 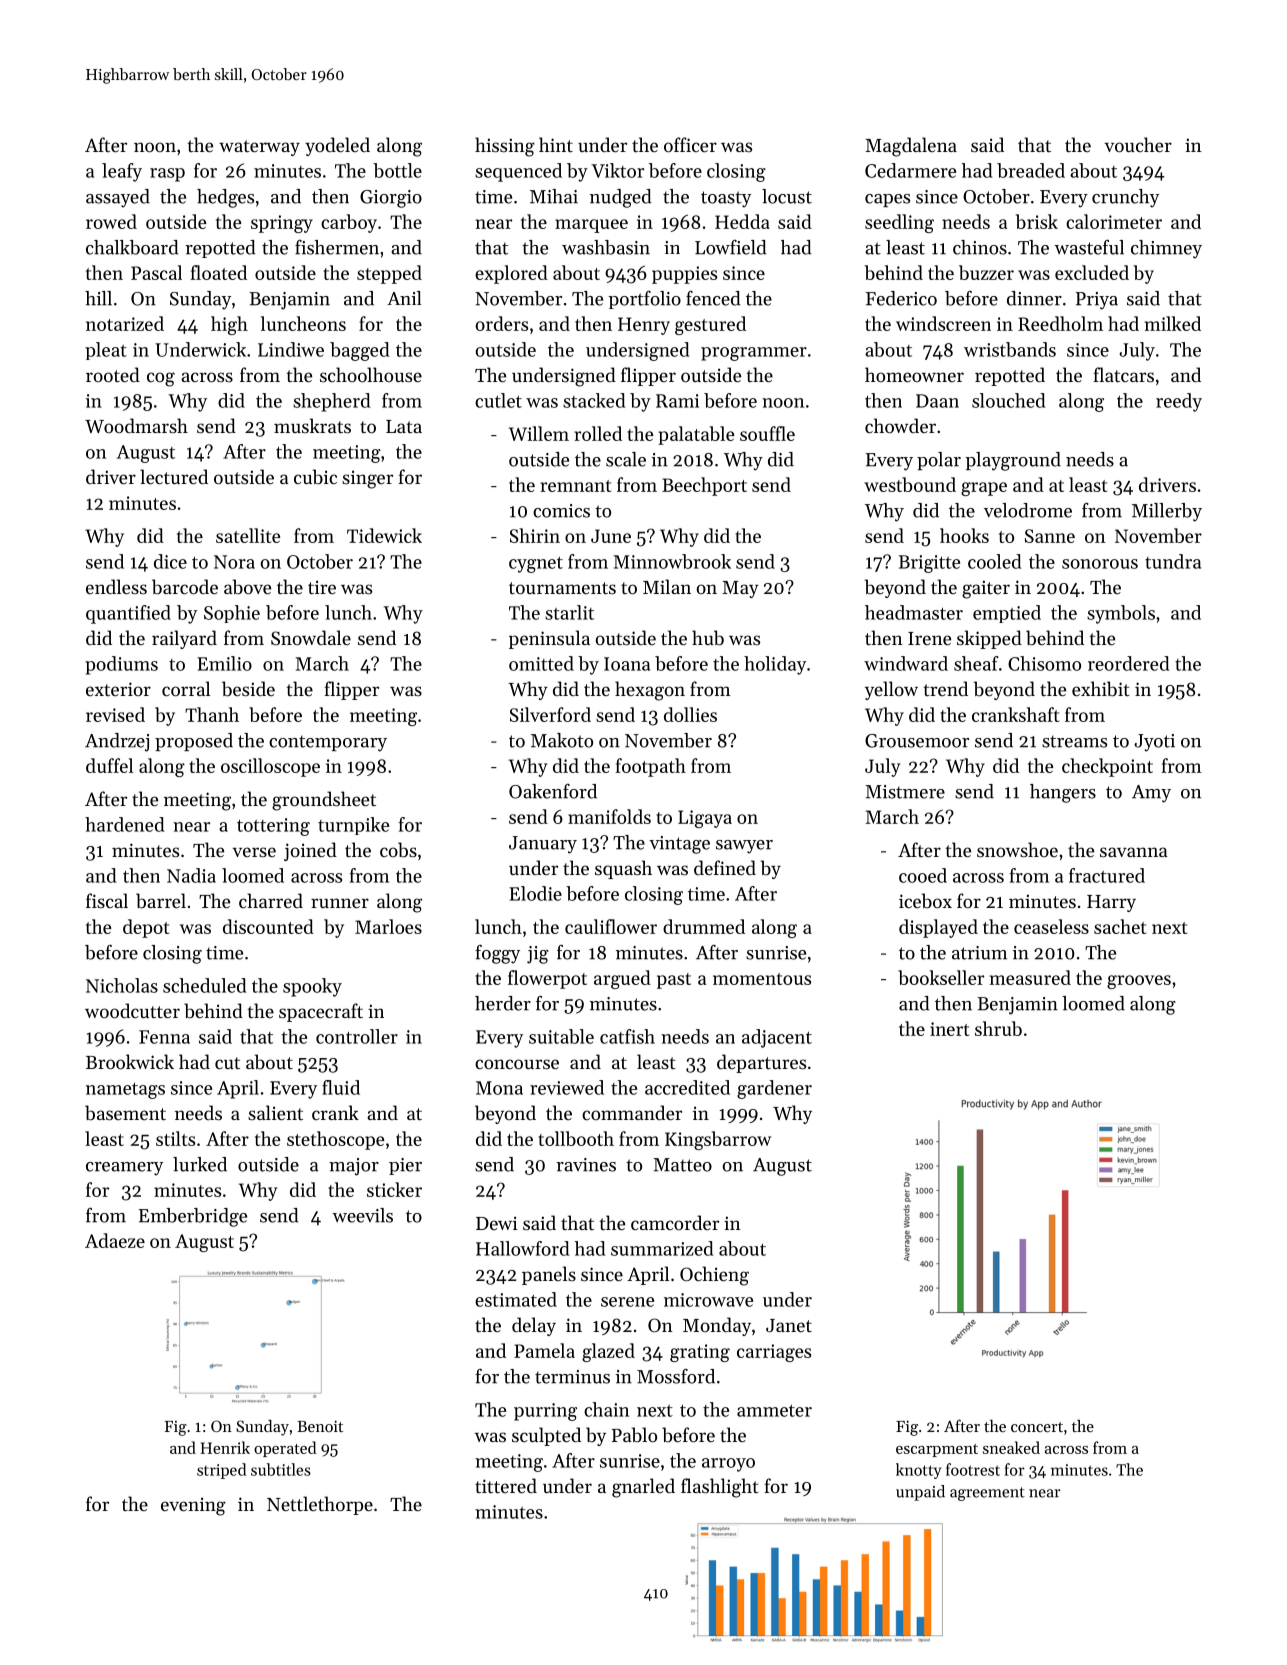 What do you see at coordinates (320, 1426) in the page?
I see `Benoit` at bounding box center [320, 1426].
